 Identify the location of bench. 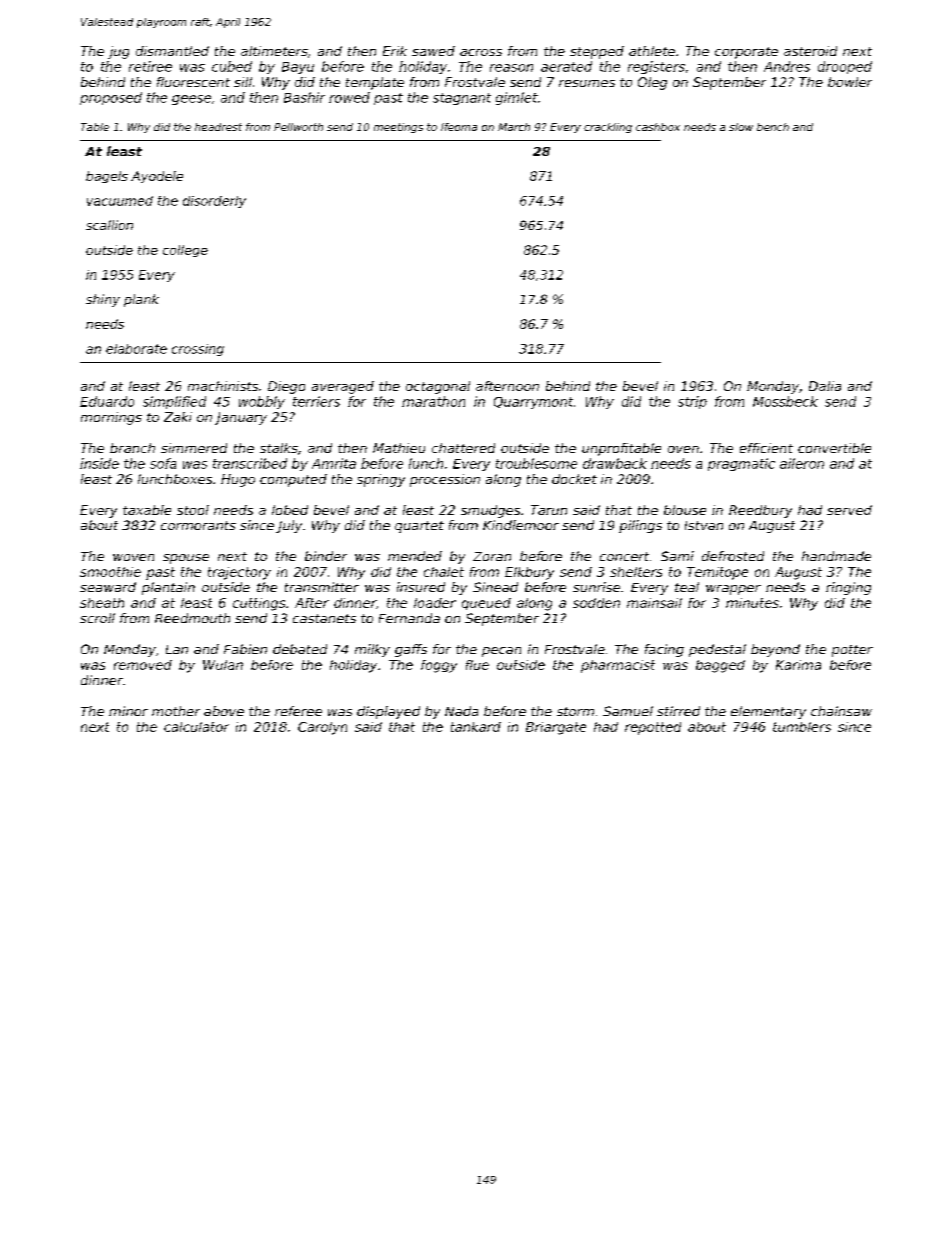
(773, 127).
